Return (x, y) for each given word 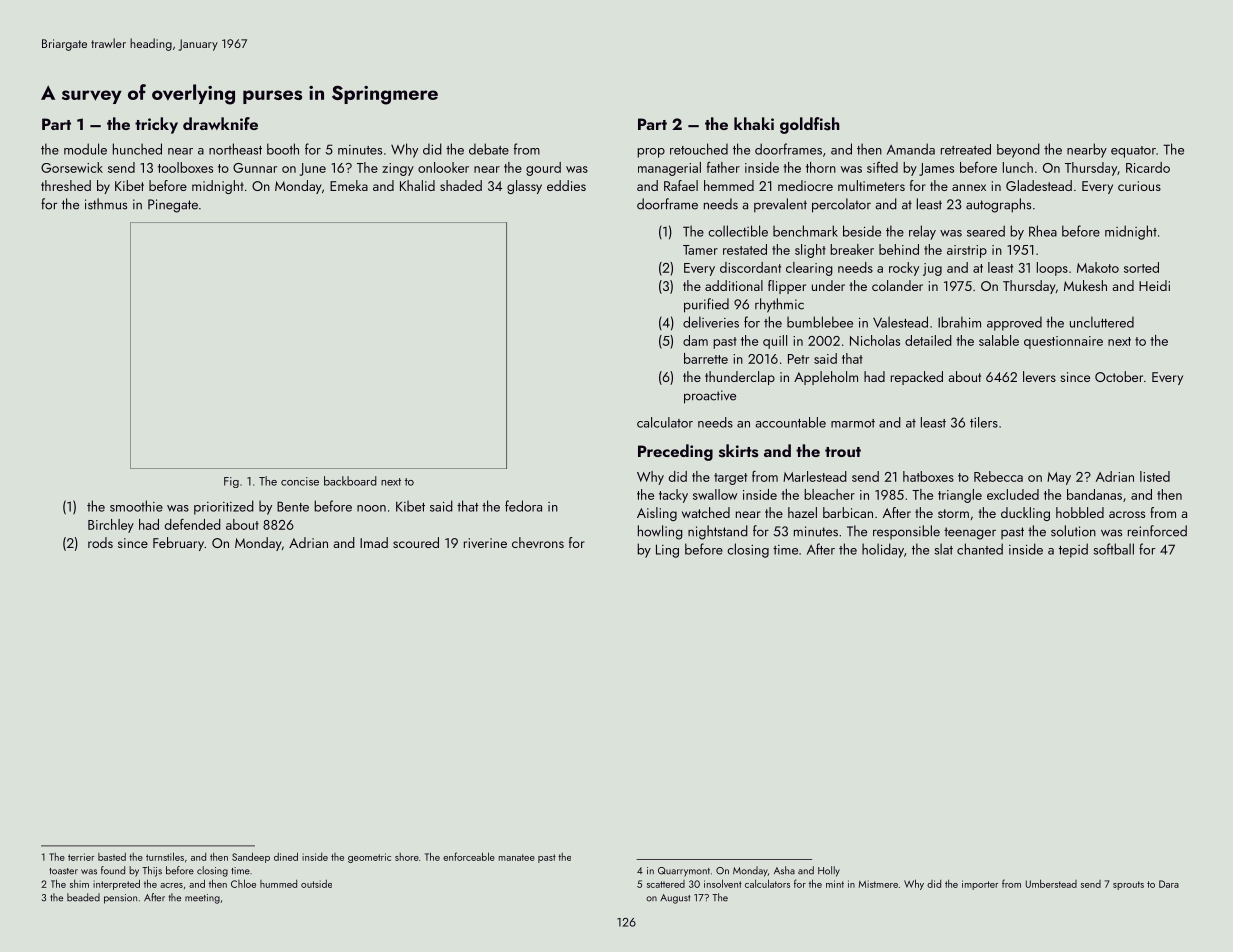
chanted (980, 549)
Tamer (700, 250)
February (178, 544)
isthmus (106, 204)
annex (969, 187)
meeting (202, 899)
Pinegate (173, 206)
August (675, 899)
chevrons (538, 542)
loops (1052, 269)
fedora (523, 506)
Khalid (417, 185)
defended (193, 524)
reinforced (1157, 531)
